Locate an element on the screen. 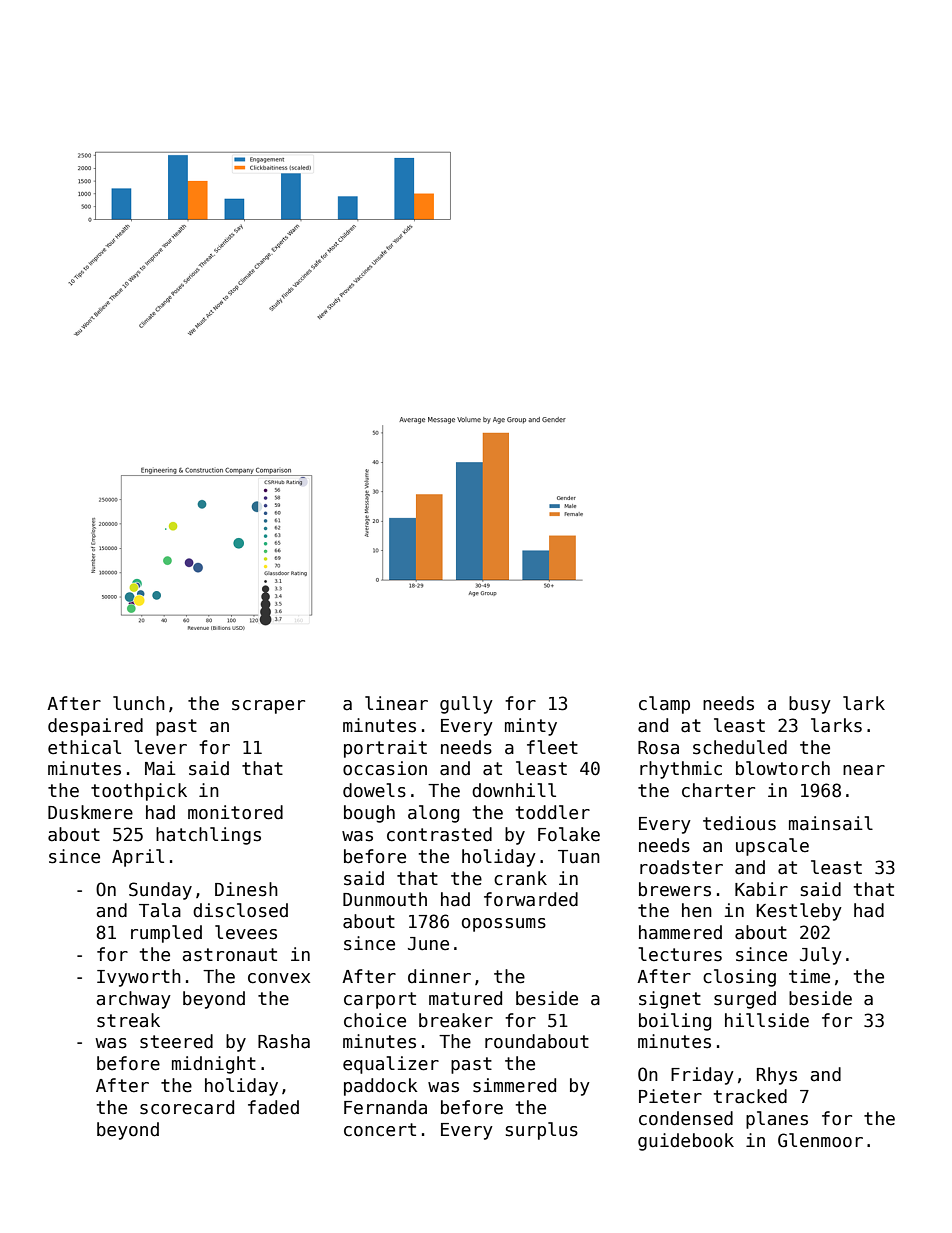  forwarded is located at coordinates (531, 899).
